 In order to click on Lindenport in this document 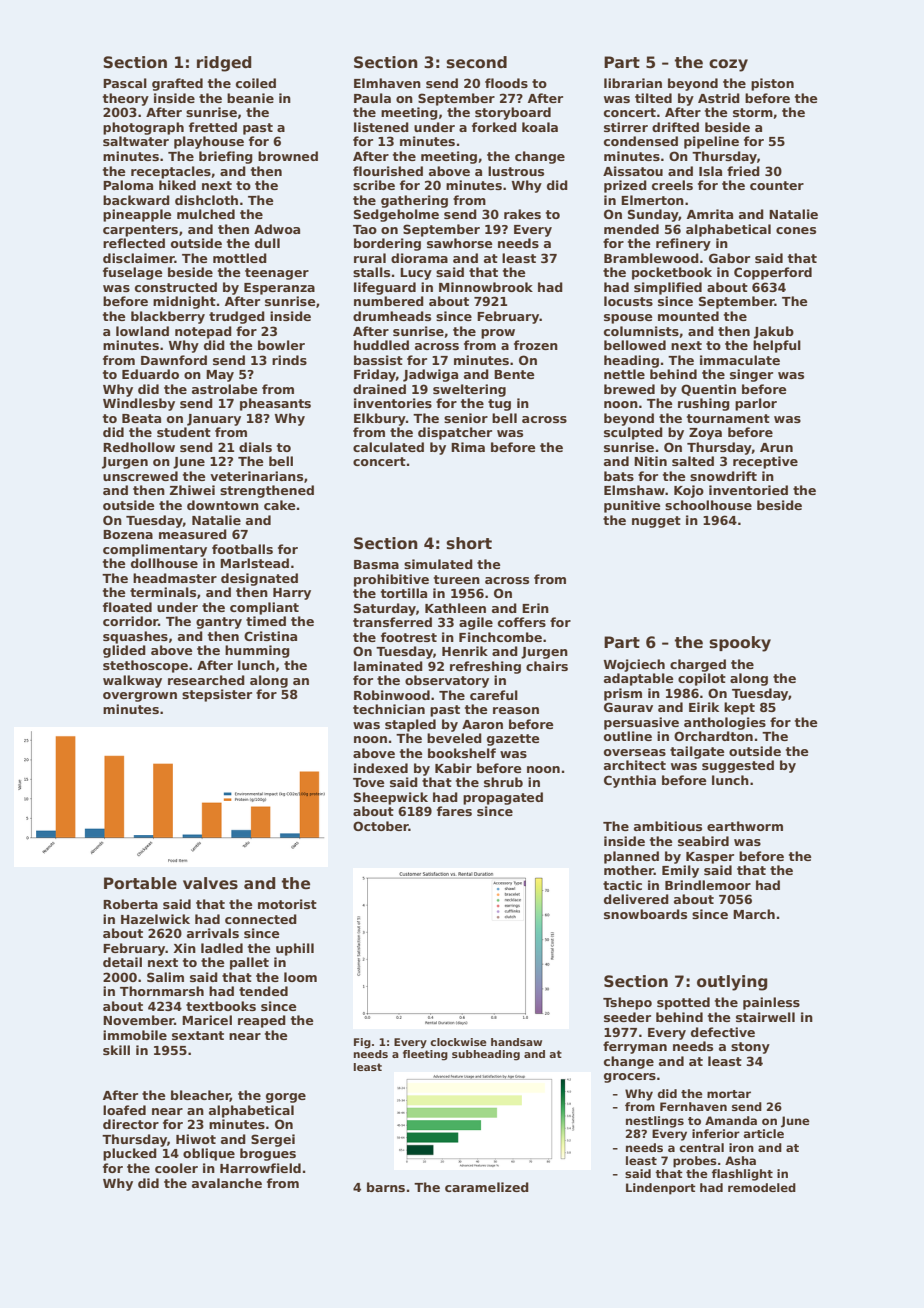, I will do `click(661, 1189)`.
